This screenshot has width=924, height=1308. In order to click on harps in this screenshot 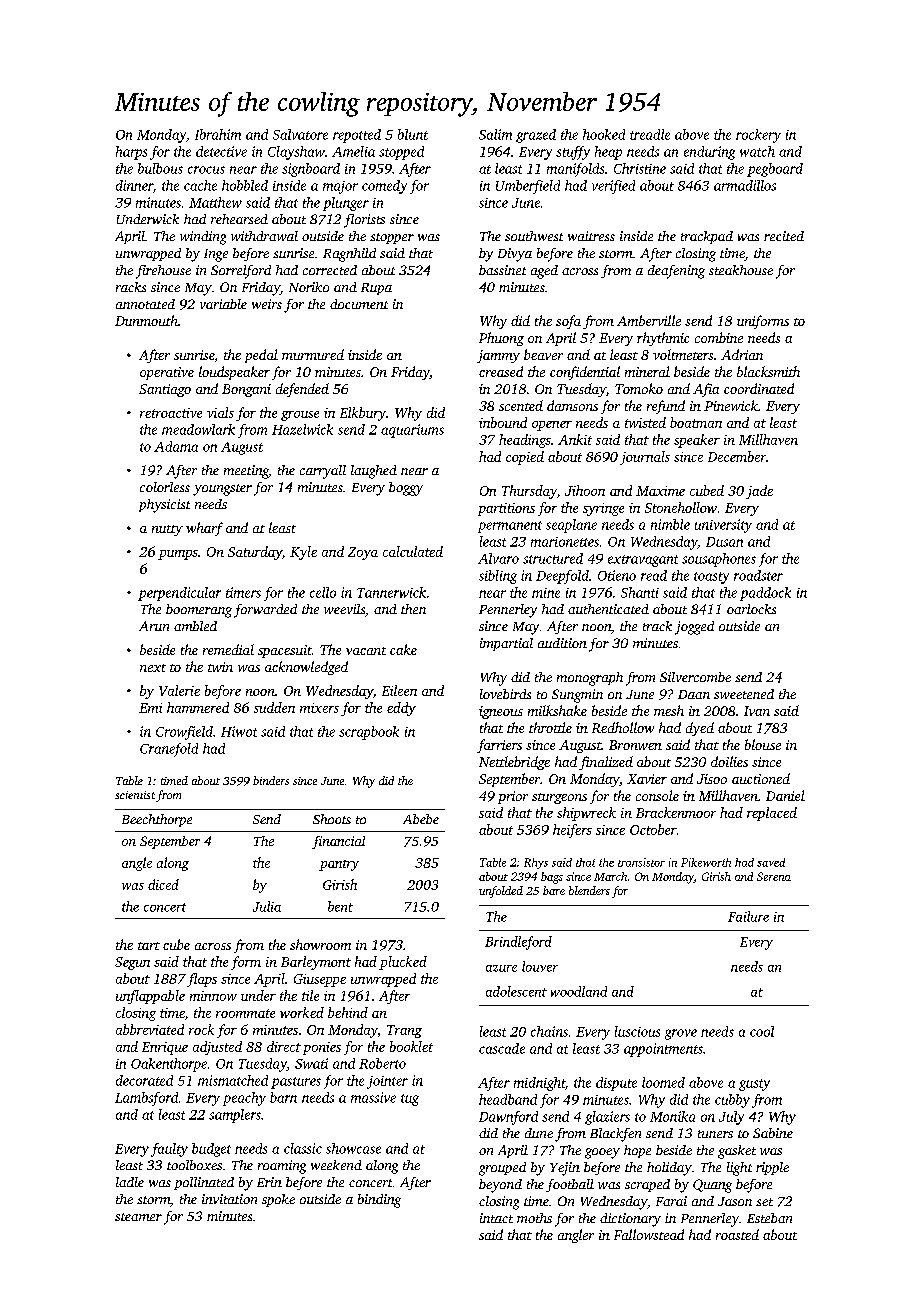, I will do `click(131, 153)`.
